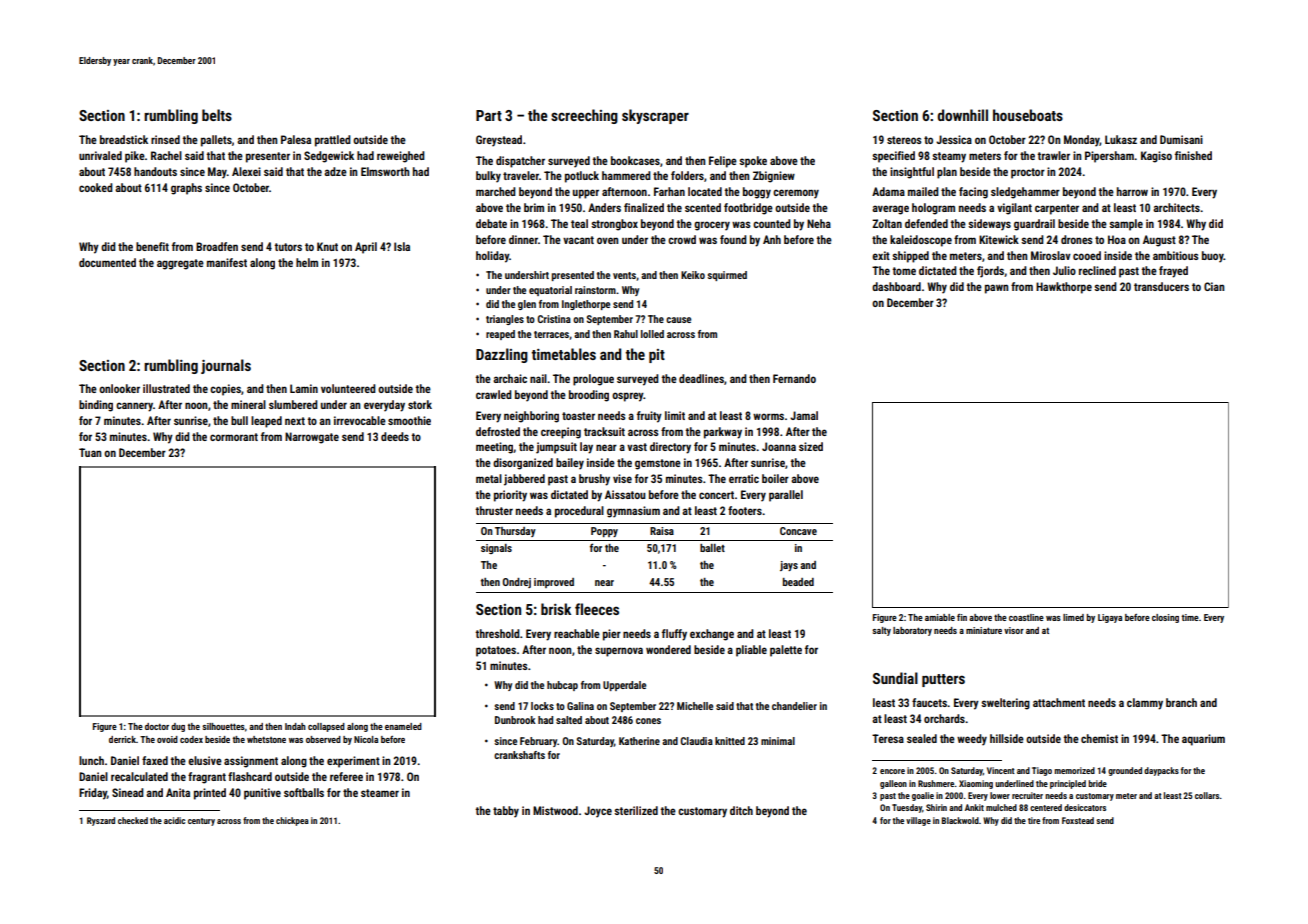 The height and width of the screenshot is (924, 1308). Describe the element at coordinates (593, 380) in the screenshot. I see `prologue` at that location.
